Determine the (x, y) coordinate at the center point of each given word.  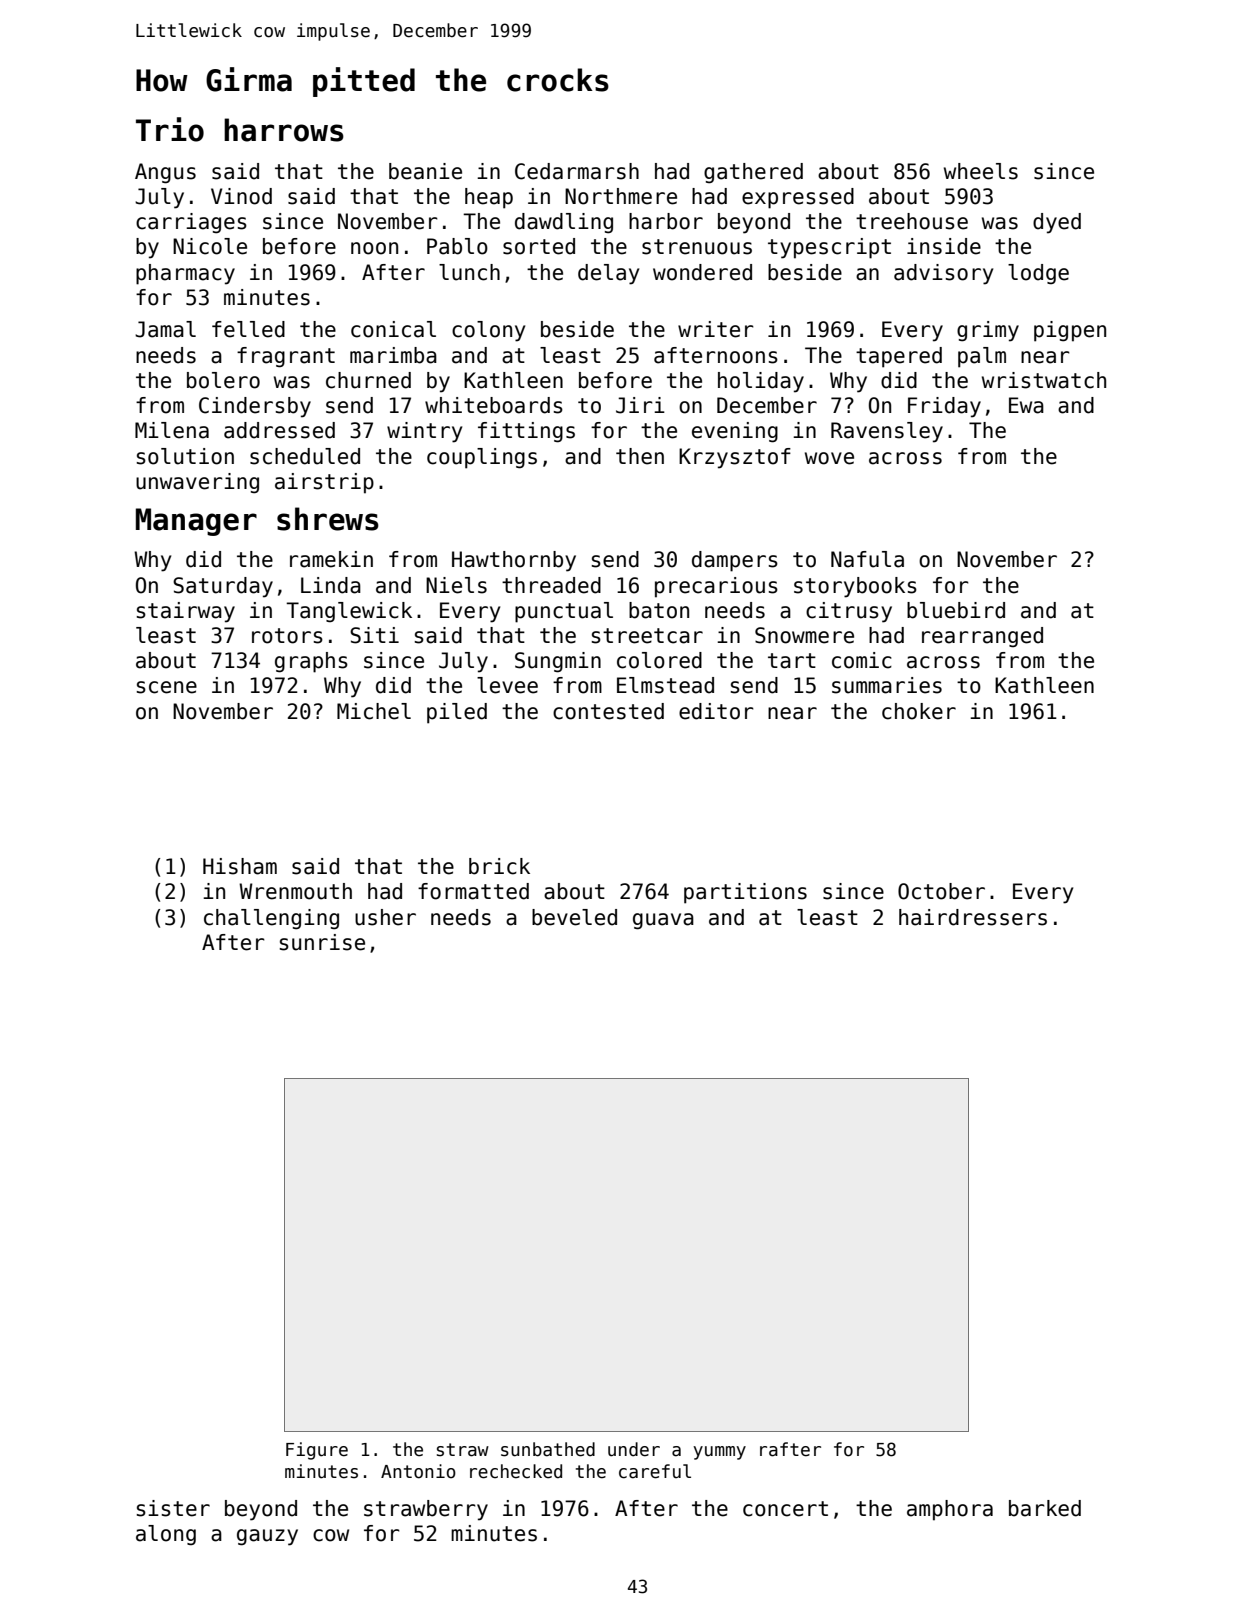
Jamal (165, 329)
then (640, 456)
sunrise (322, 942)
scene (167, 687)
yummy (719, 1453)
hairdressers (973, 917)
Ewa (1026, 405)
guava (663, 921)
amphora (950, 1510)
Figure (317, 1451)
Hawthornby (514, 561)
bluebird (956, 610)
